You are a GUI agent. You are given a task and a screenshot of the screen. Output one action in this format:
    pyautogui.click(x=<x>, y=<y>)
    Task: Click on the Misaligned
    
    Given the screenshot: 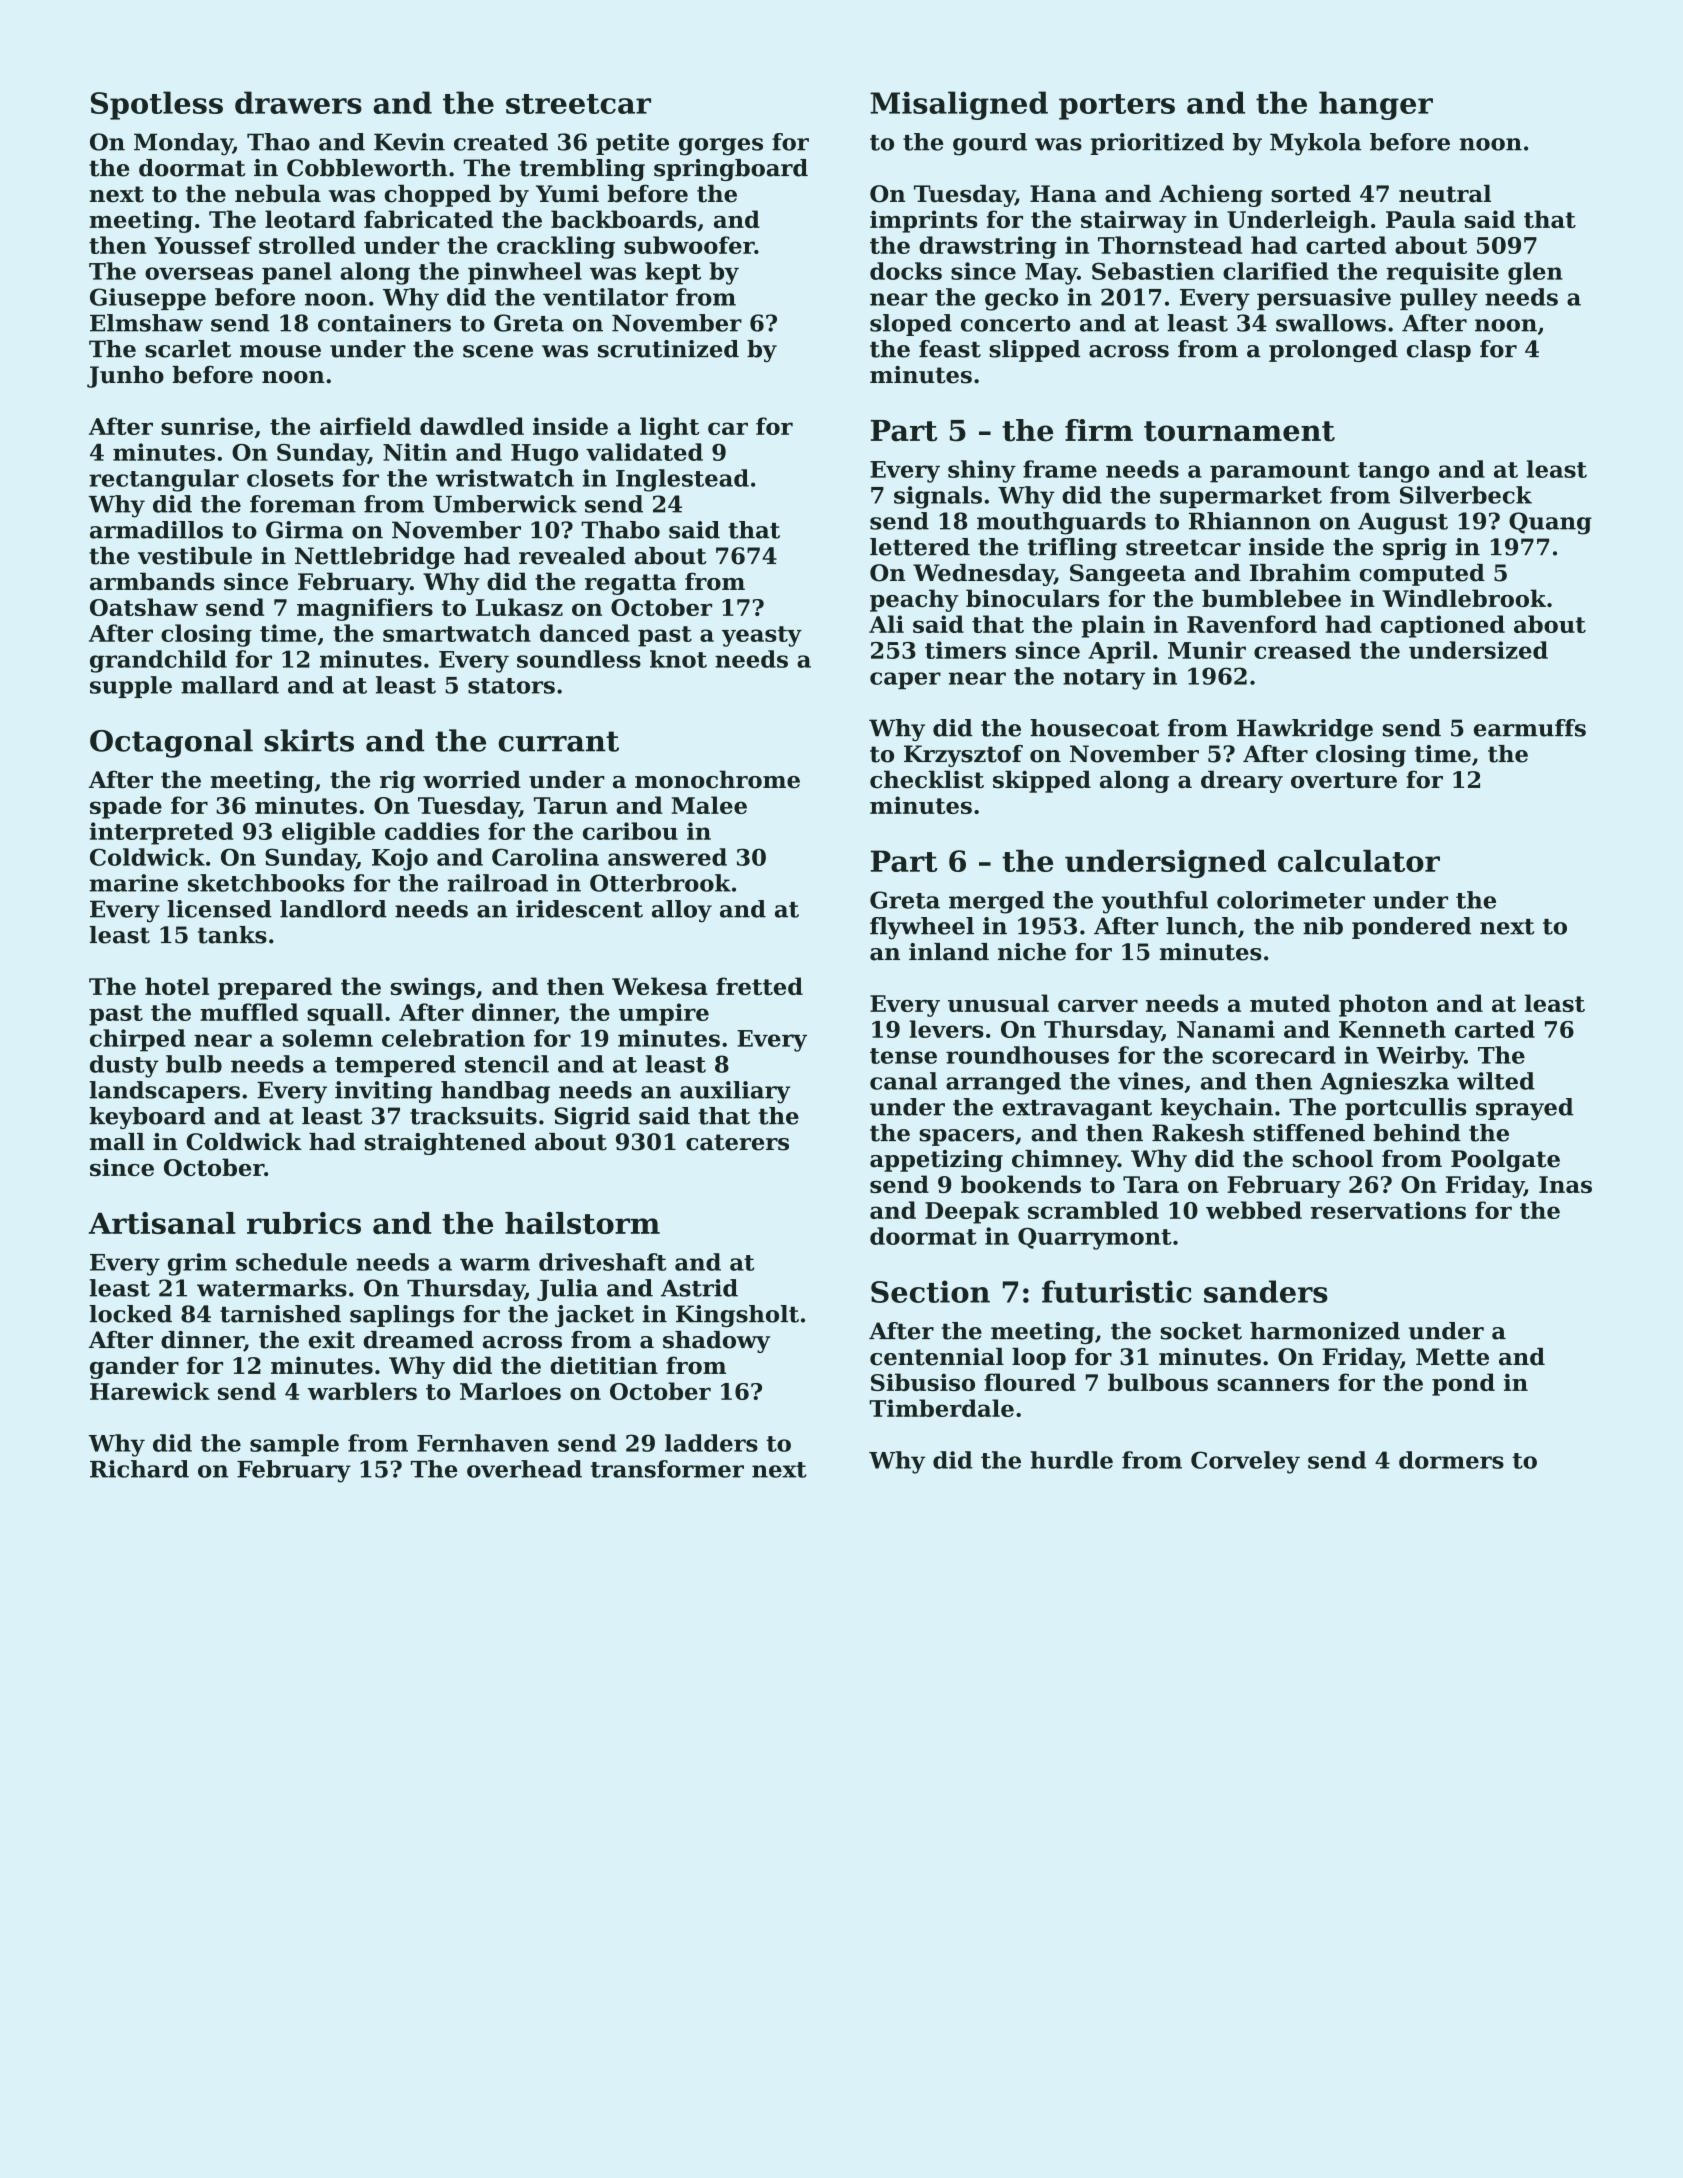 What is the action you would take?
    pyautogui.click(x=959, y=105)
